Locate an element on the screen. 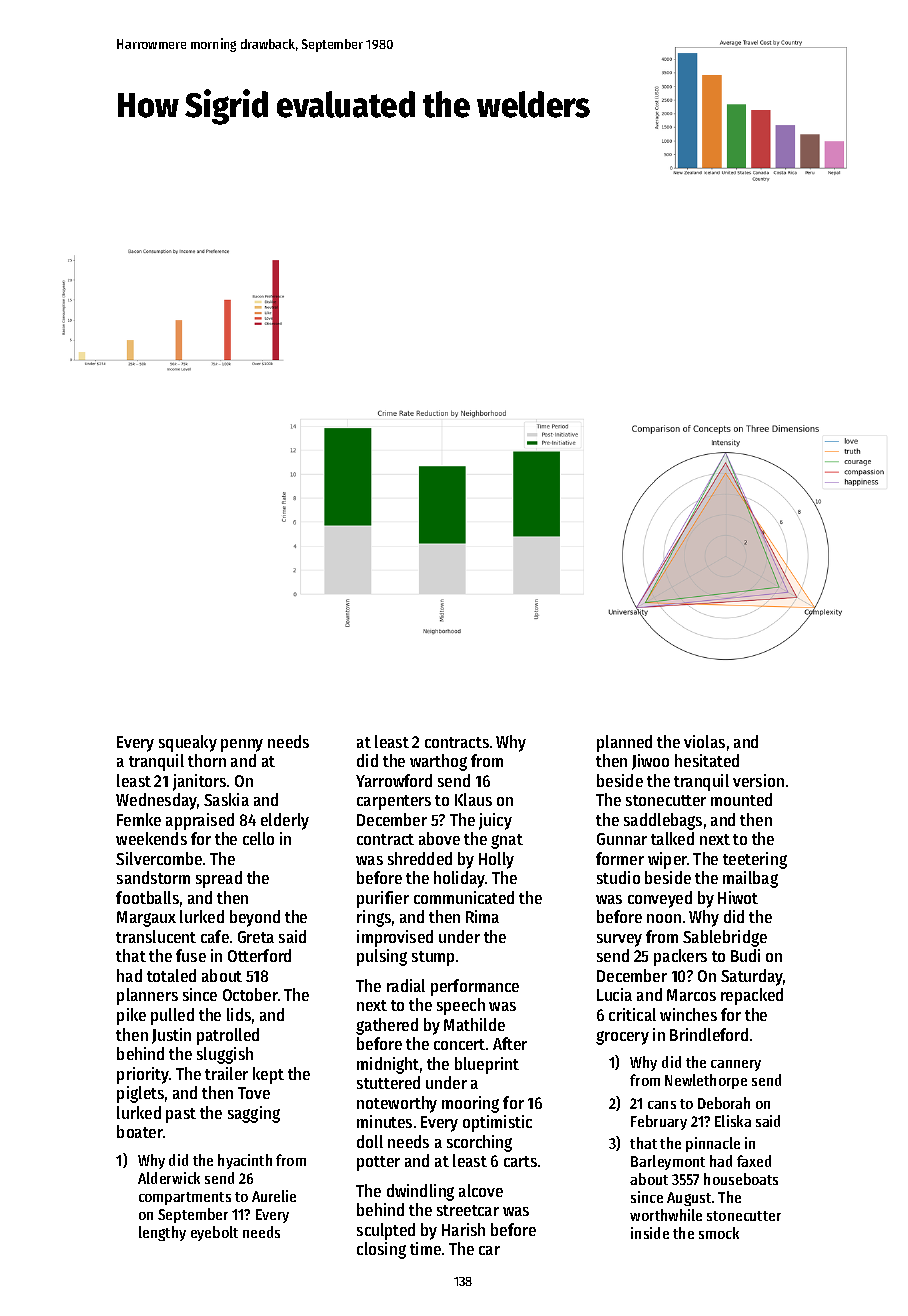  Saskia is located at coordinates (226, 799).
